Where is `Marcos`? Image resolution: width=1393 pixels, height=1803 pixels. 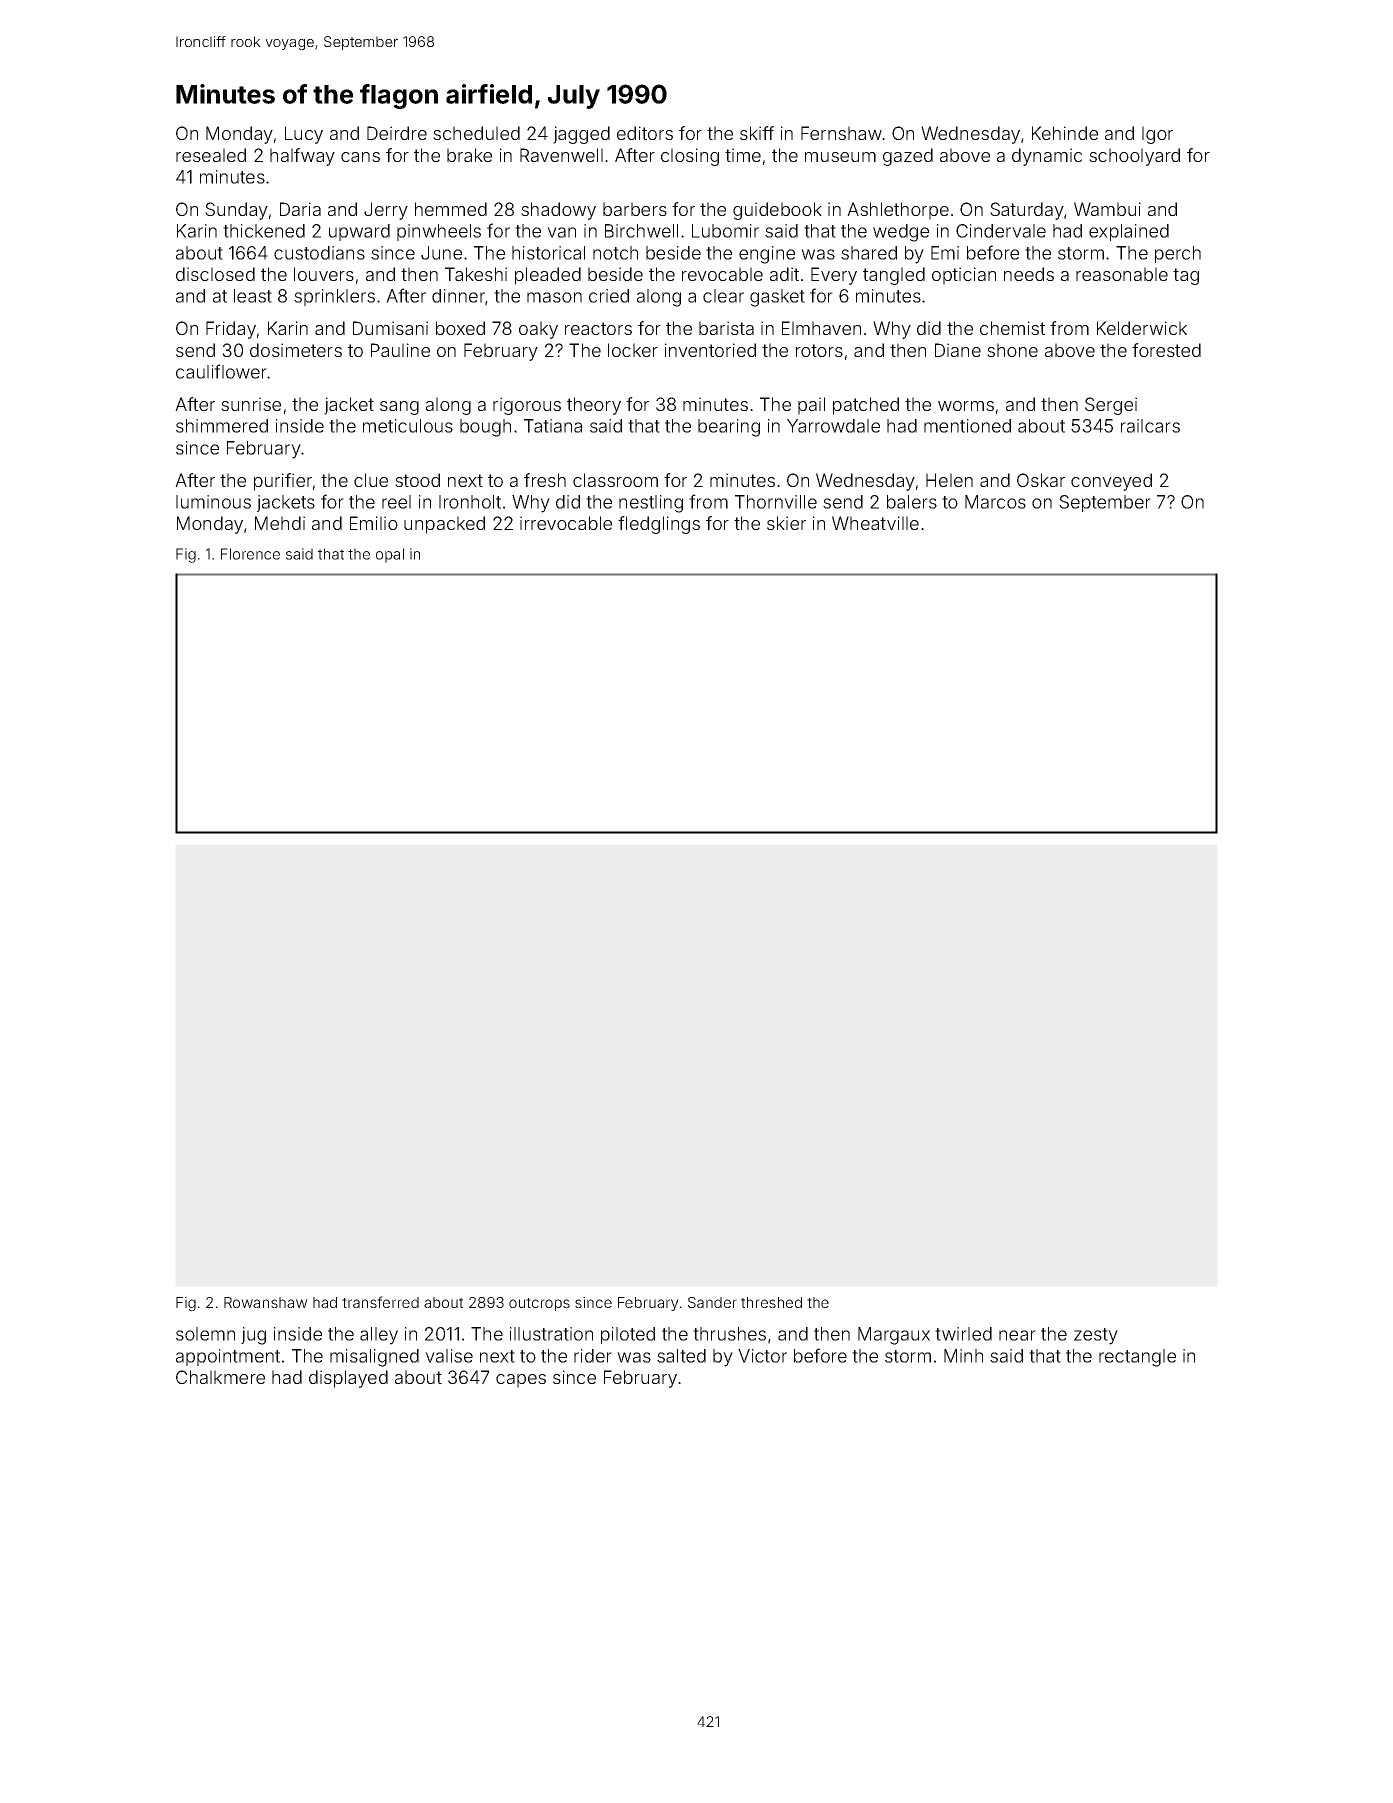 Marcos is located at coordinates (995, 502).
